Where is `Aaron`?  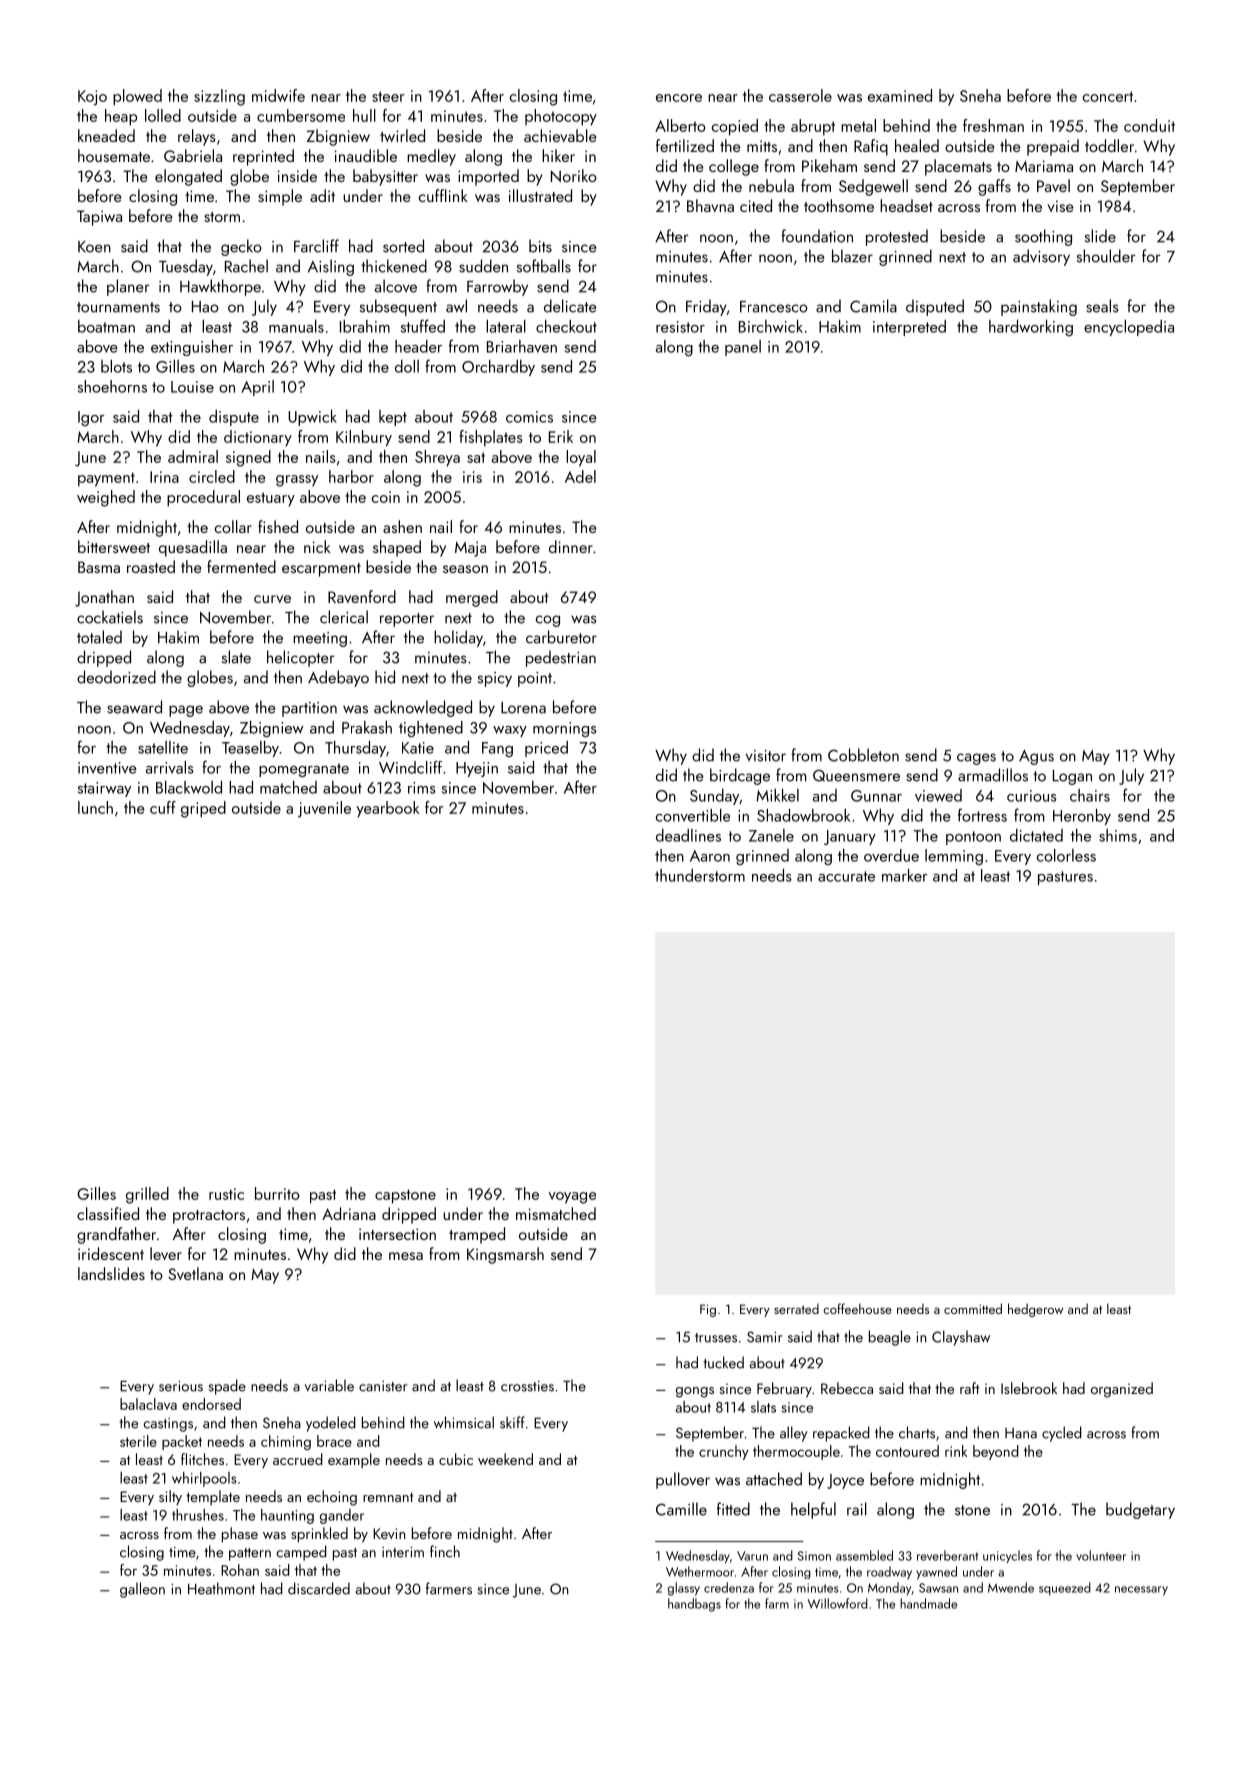 Aaron is located at coordinates (710, 856).
